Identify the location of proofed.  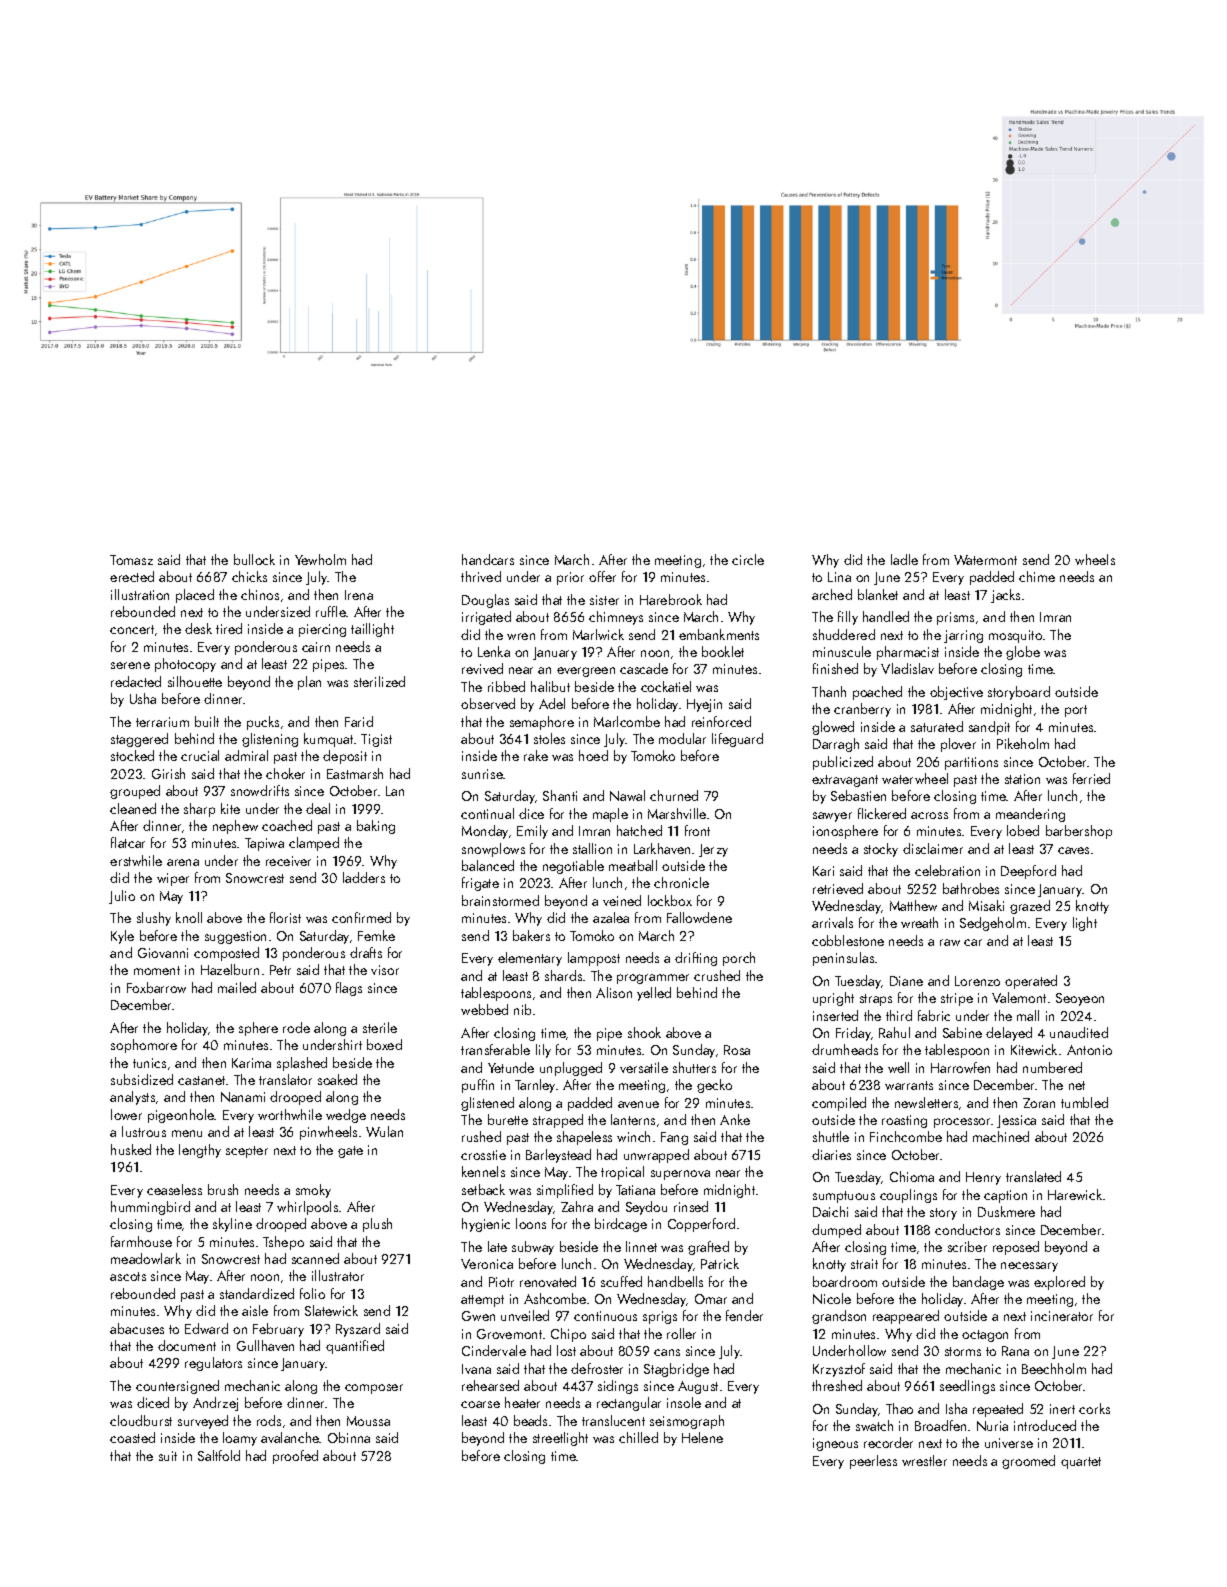
(295, 1457).
